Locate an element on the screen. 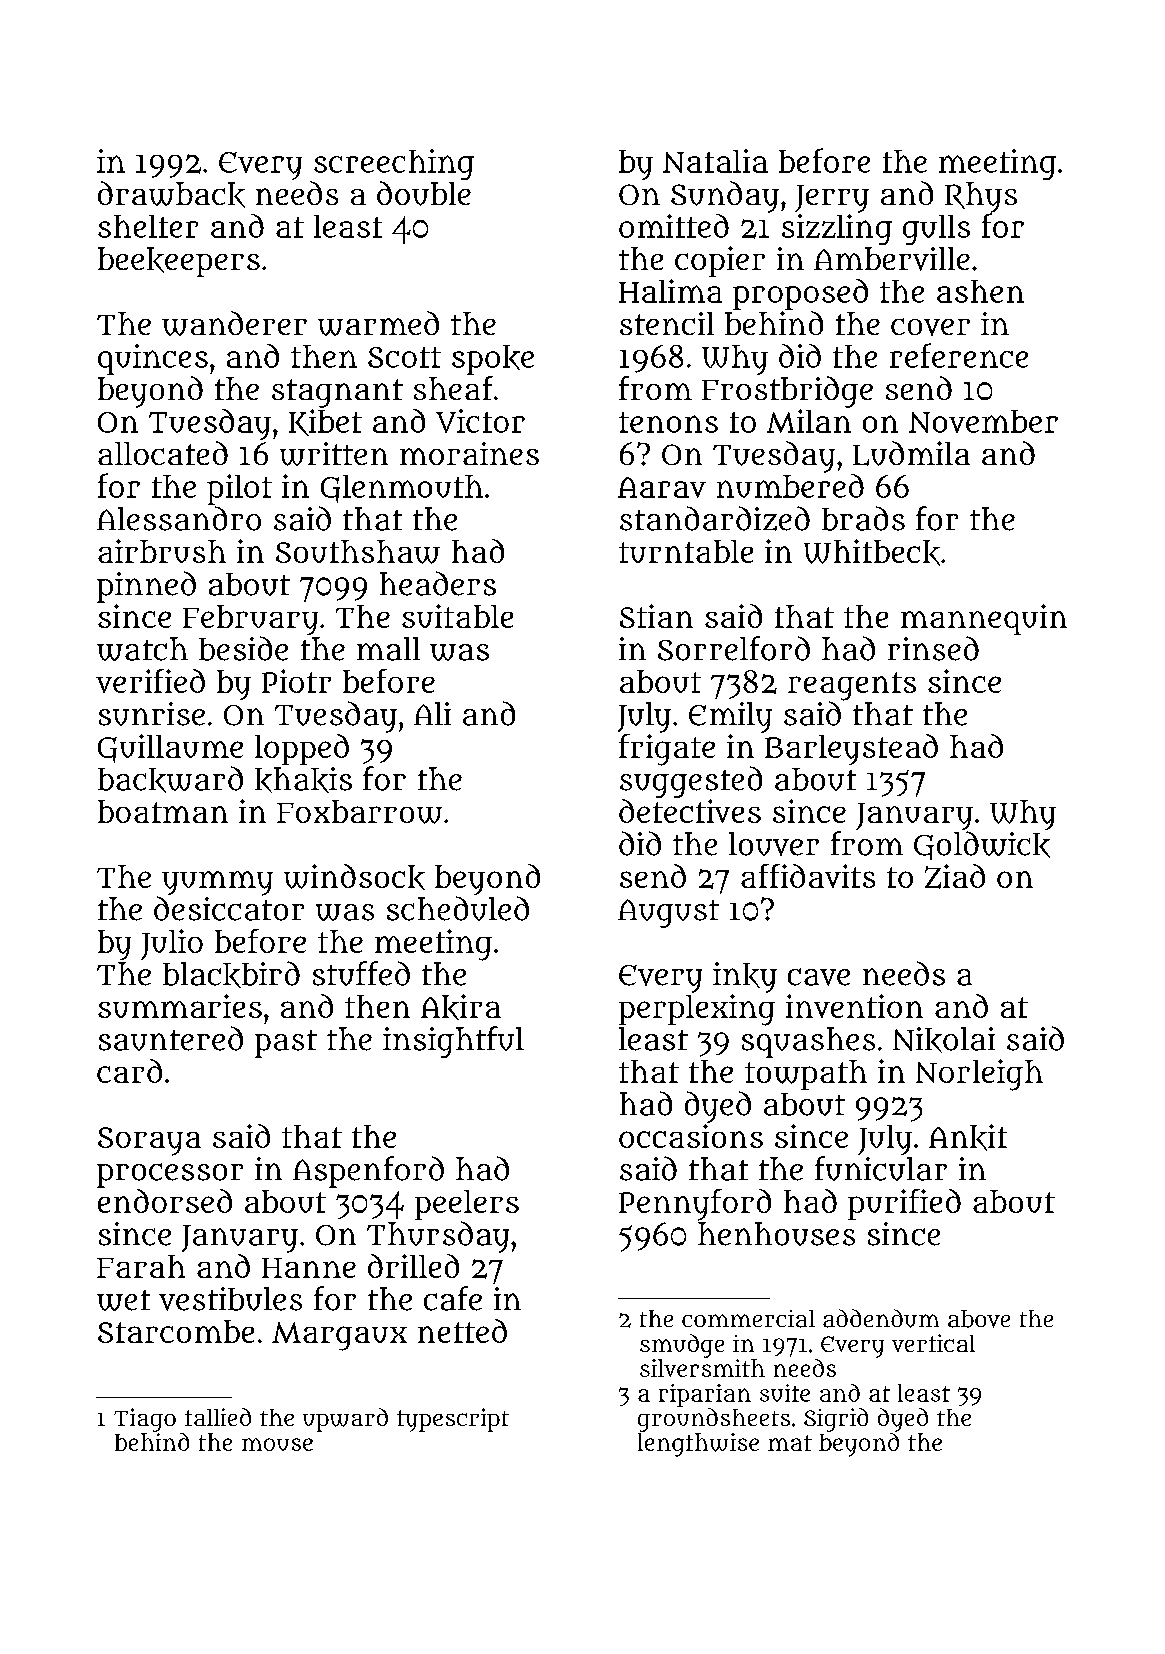 Image resolution: width=1165 pixels, height=1654 pixels. Tiago is located at coordinates (145, 1420).
